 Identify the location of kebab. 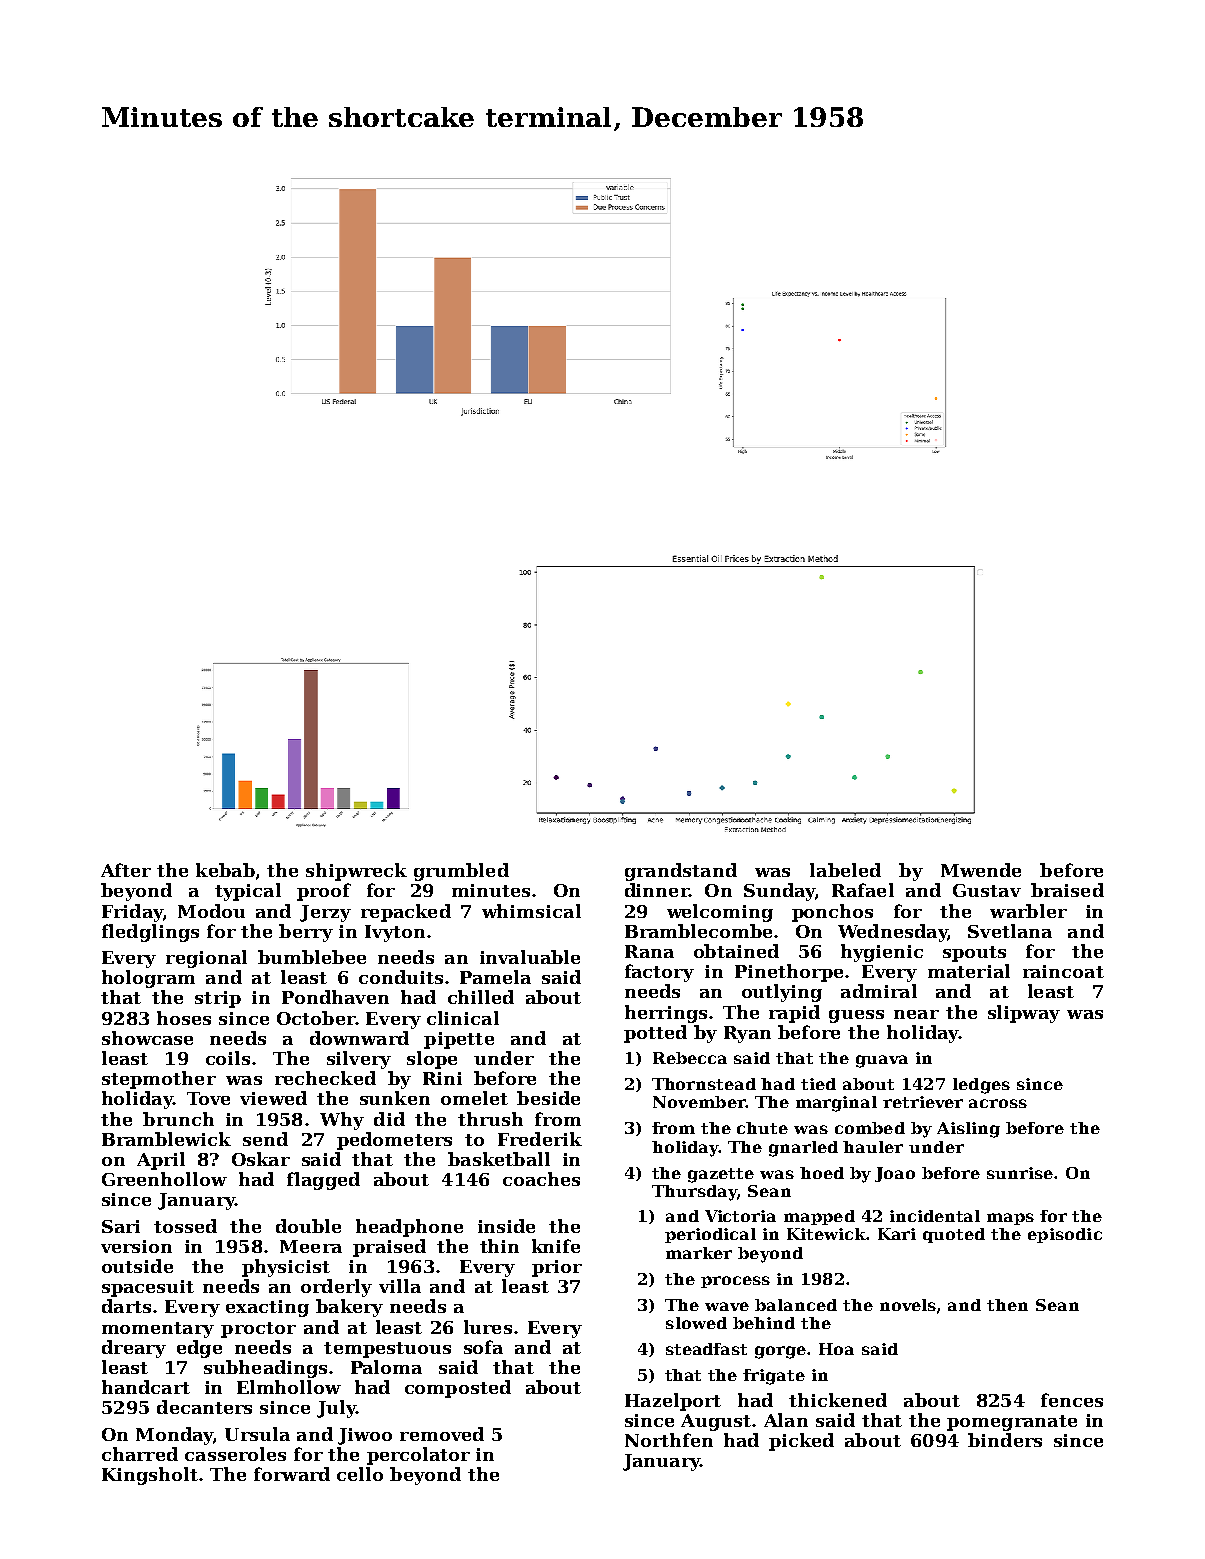
(225, 870).
